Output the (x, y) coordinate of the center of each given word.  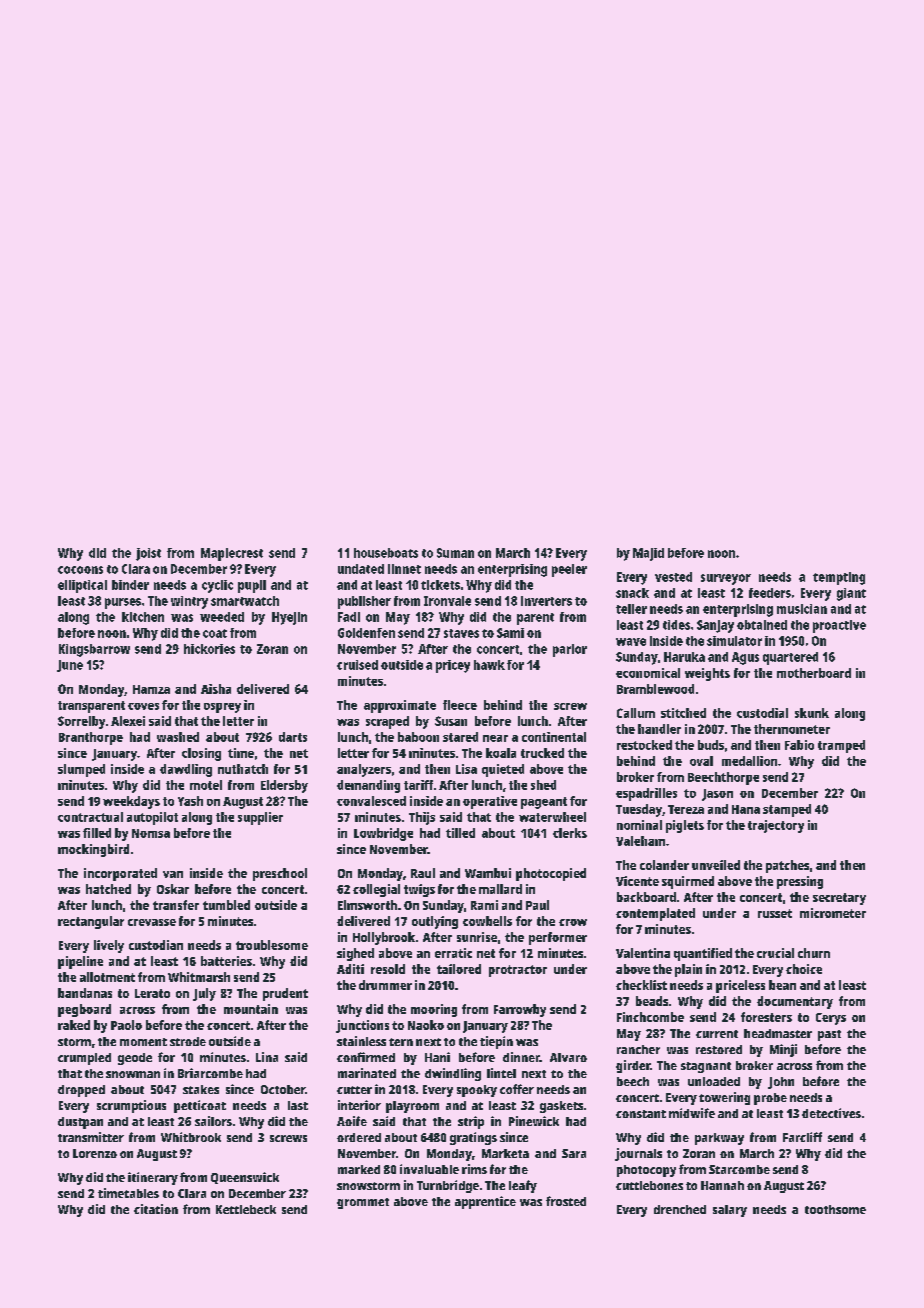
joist (148, 554)
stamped (787, 810)
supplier (260, 818)
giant (851, 594)
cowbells (487, 921)
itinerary (153, 1178)
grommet (363, 1203)
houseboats (386, 553)
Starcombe (739, 1169)
